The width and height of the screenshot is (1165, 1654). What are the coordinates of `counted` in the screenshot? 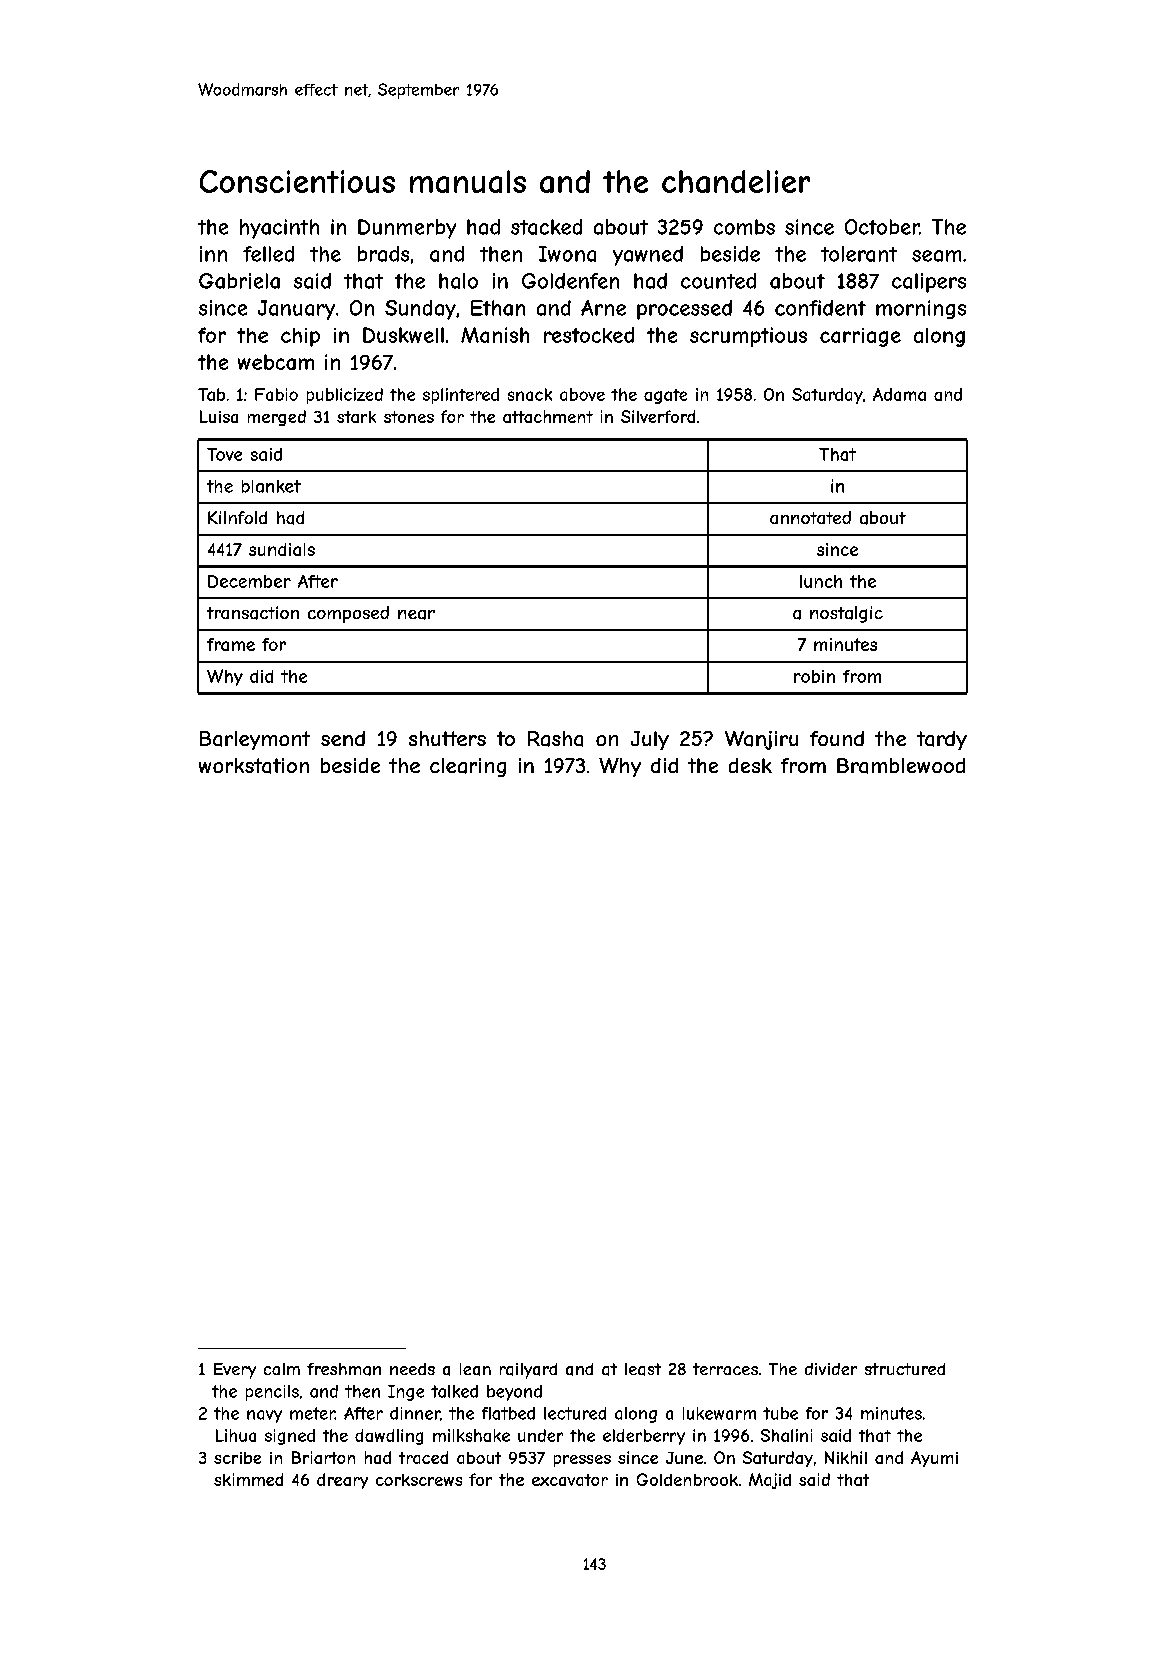 It's located at (718, 281).
